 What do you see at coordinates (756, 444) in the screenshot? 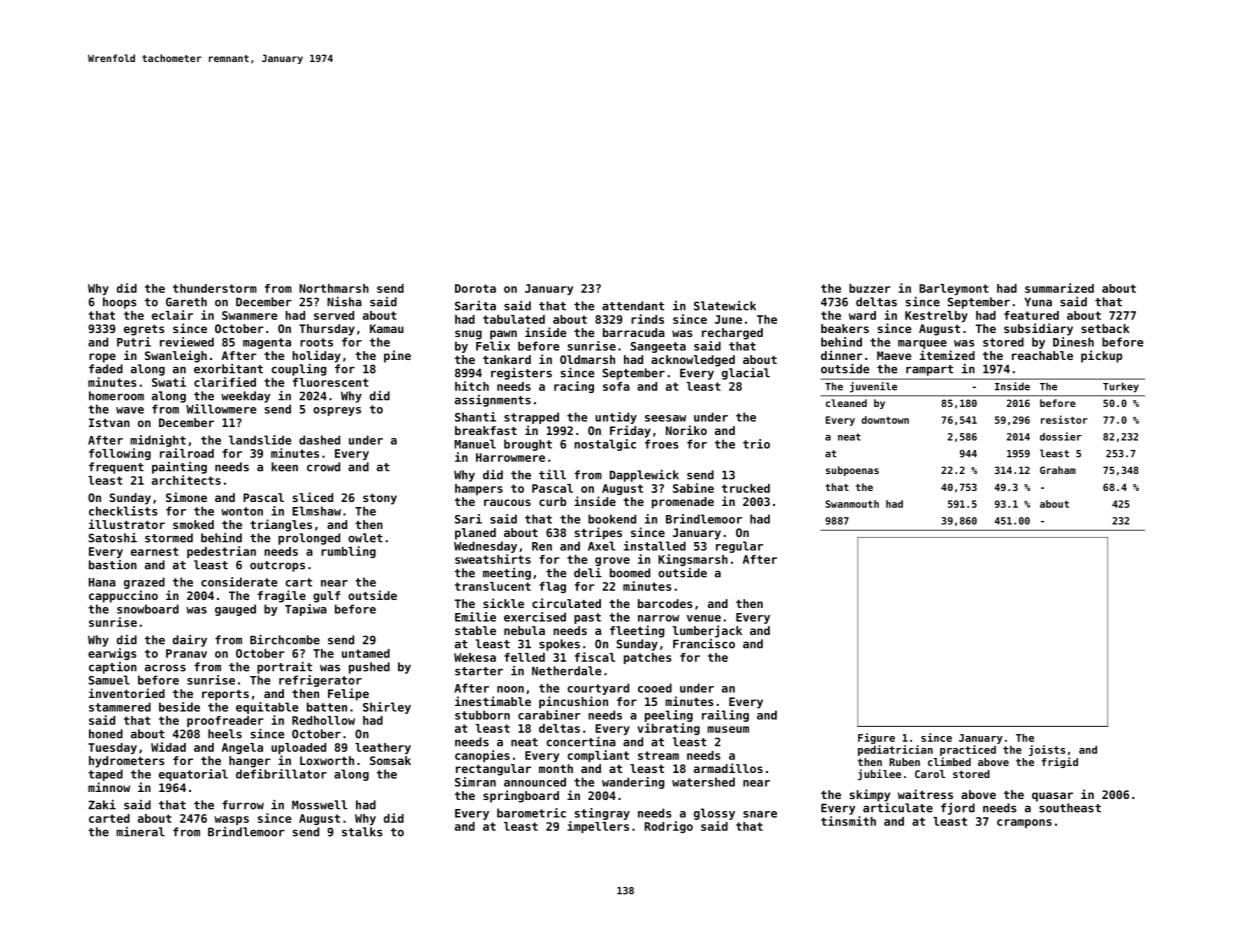
I see `trio` at bounding box center [756, 444].
